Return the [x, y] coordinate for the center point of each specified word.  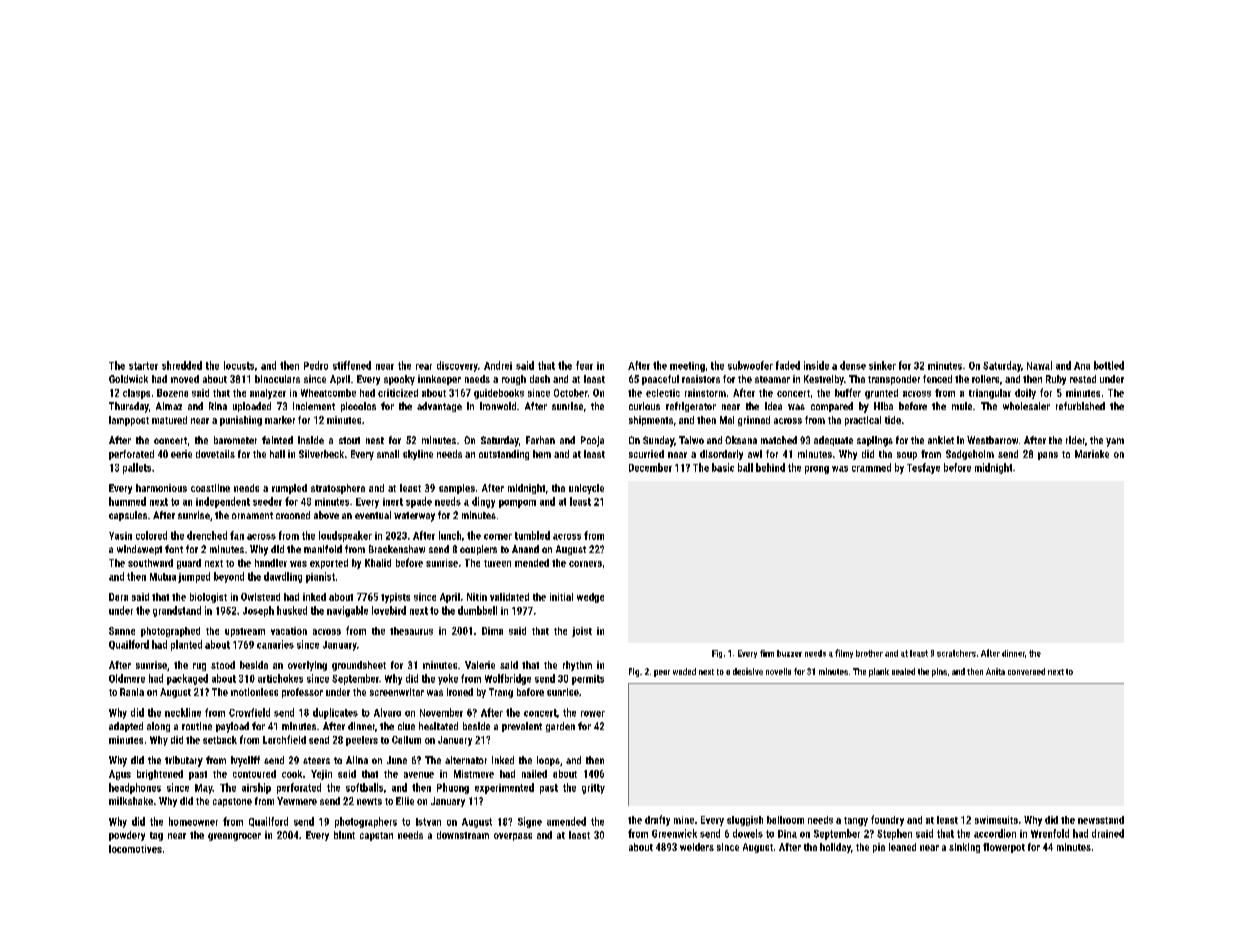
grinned [754, 421]
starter [143, 366]
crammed [871, 467]
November [441, 712]
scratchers [956, 653]
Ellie [405, 801]
